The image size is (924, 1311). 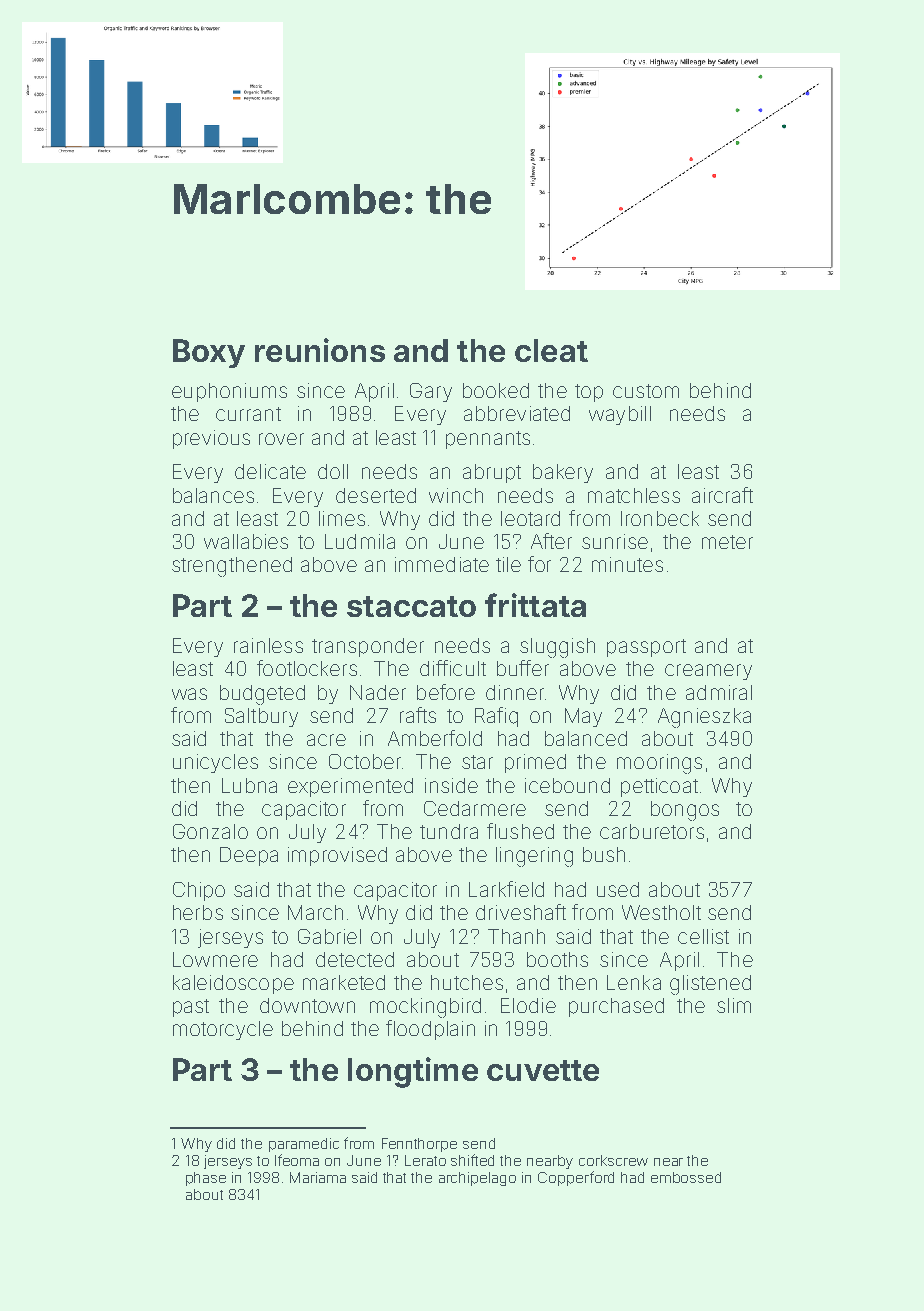 I want to click on Copperford, so click(x=576, y=1178).
